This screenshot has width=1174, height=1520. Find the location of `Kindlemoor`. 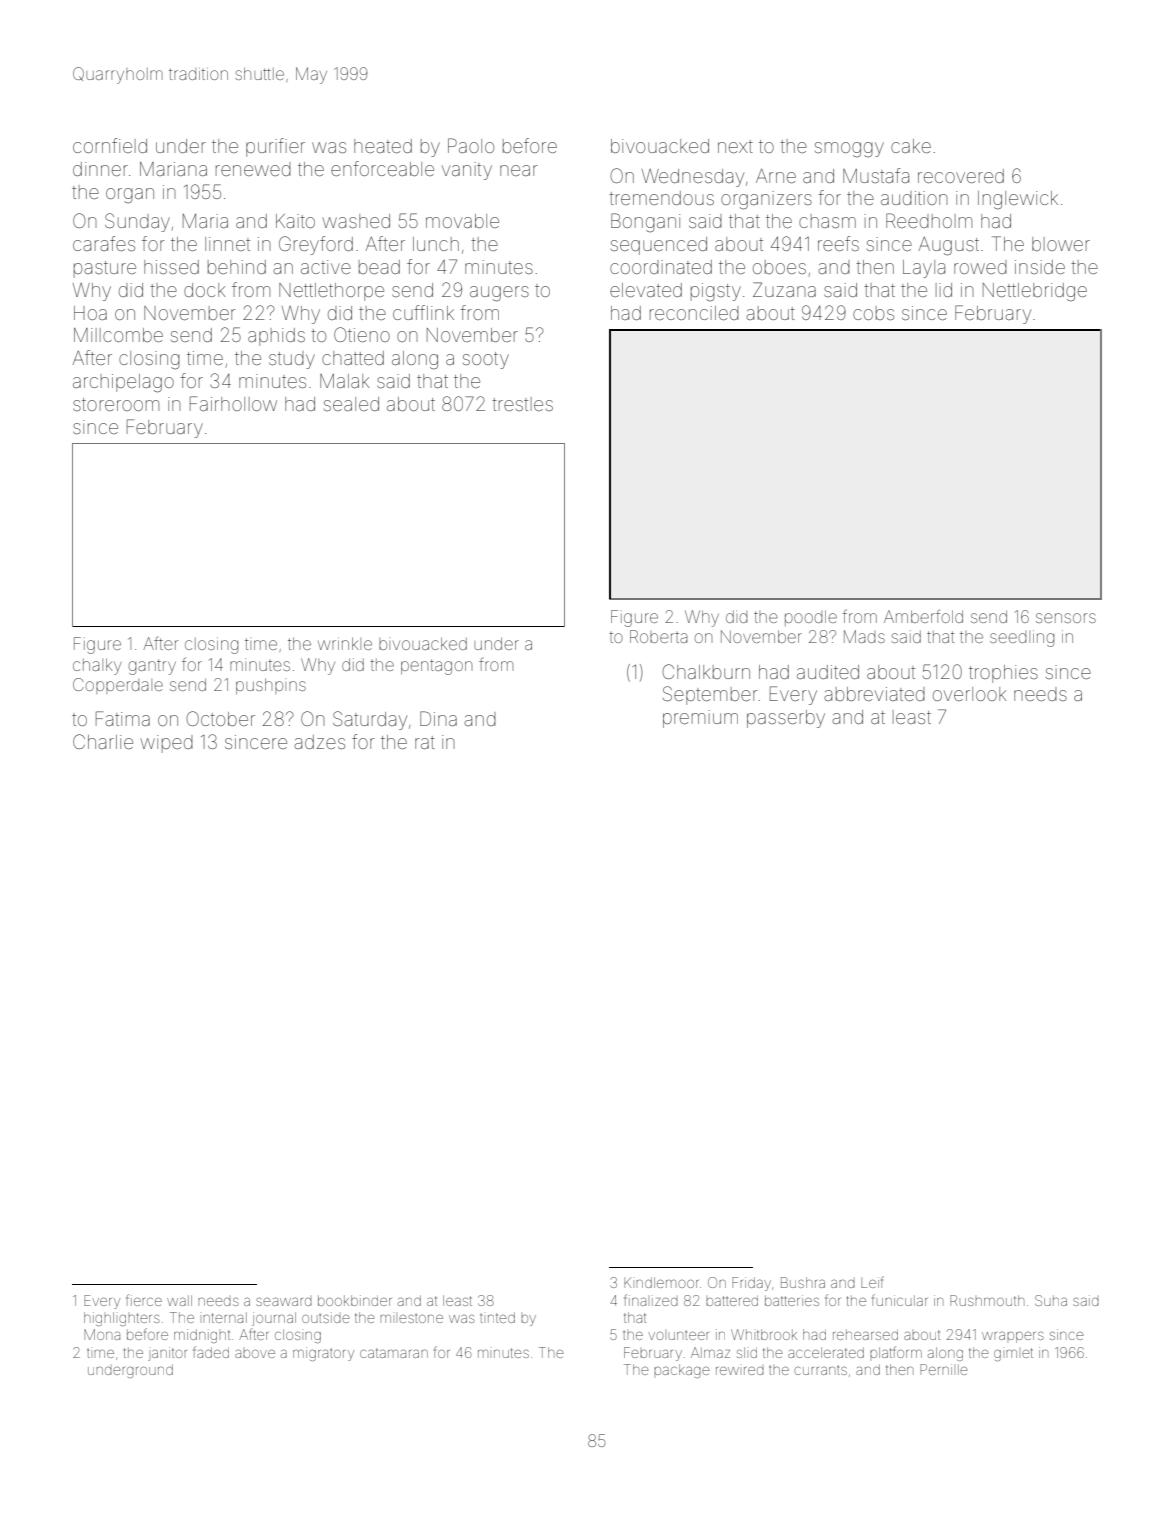

Kindlemoor is located at coordinates (661, 1282).
